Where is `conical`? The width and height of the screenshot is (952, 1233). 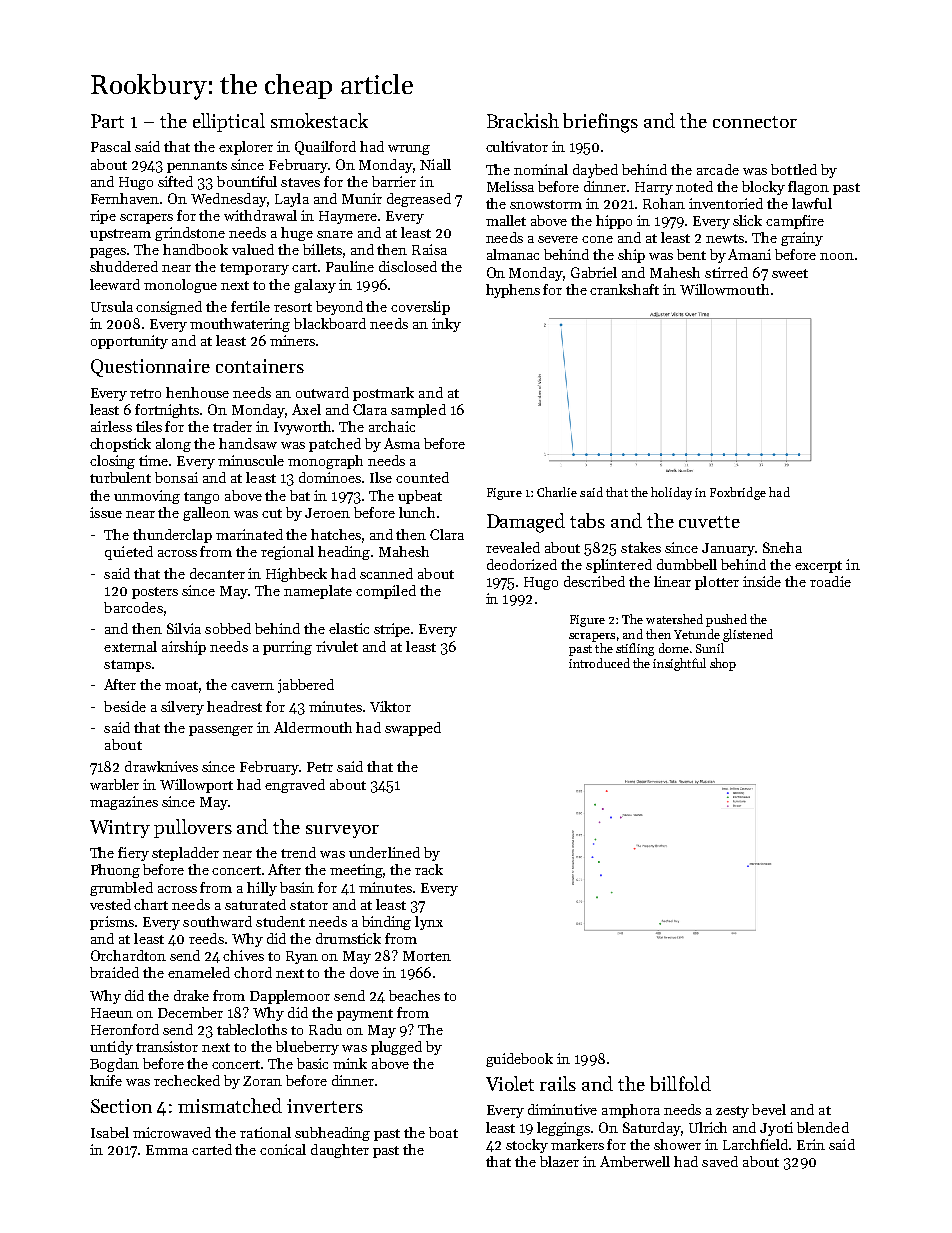 conical is located at coordinates (283, 1149).
